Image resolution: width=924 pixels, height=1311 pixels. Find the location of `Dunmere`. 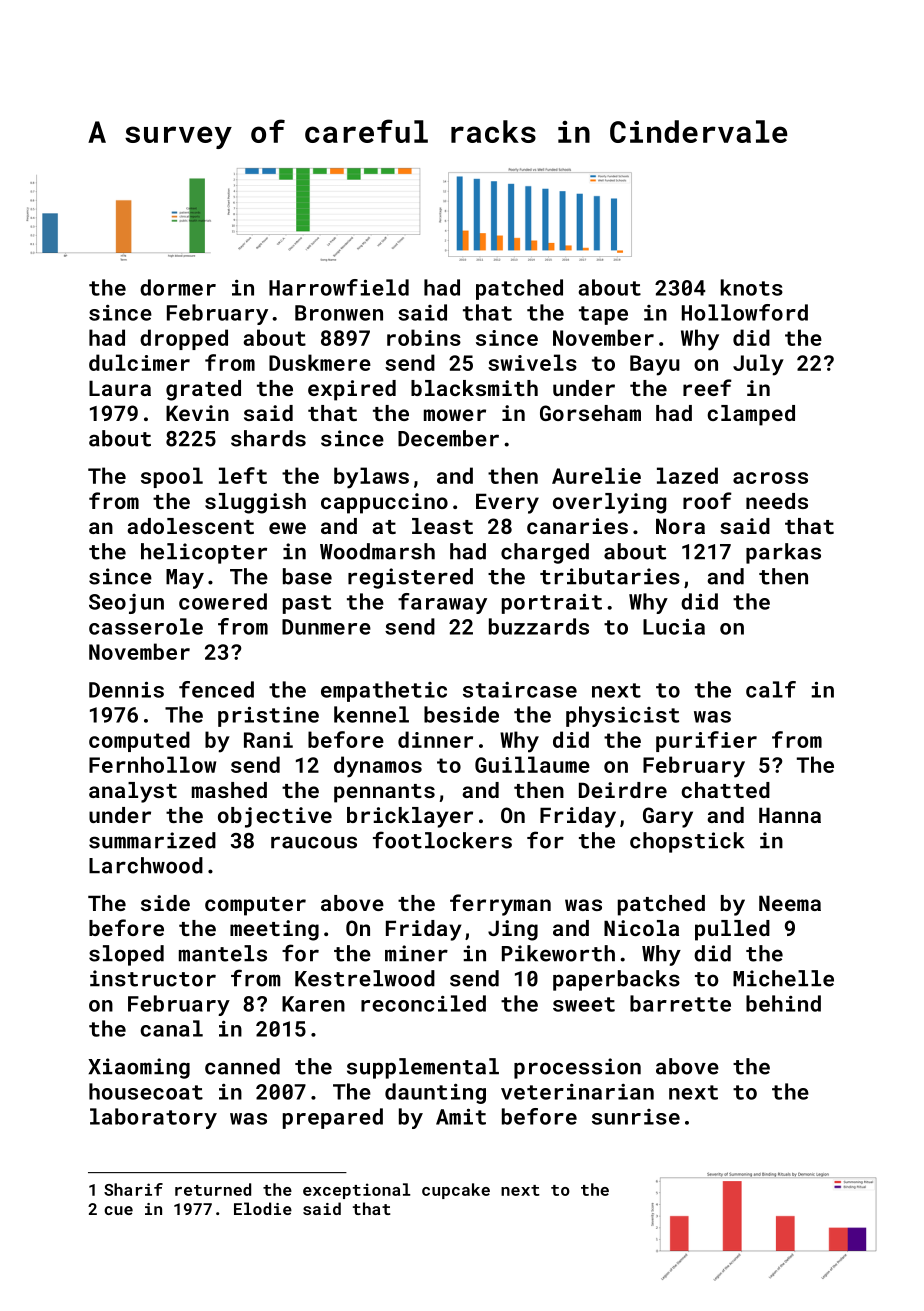

Dunmere is located at coordinates (326, 627).
